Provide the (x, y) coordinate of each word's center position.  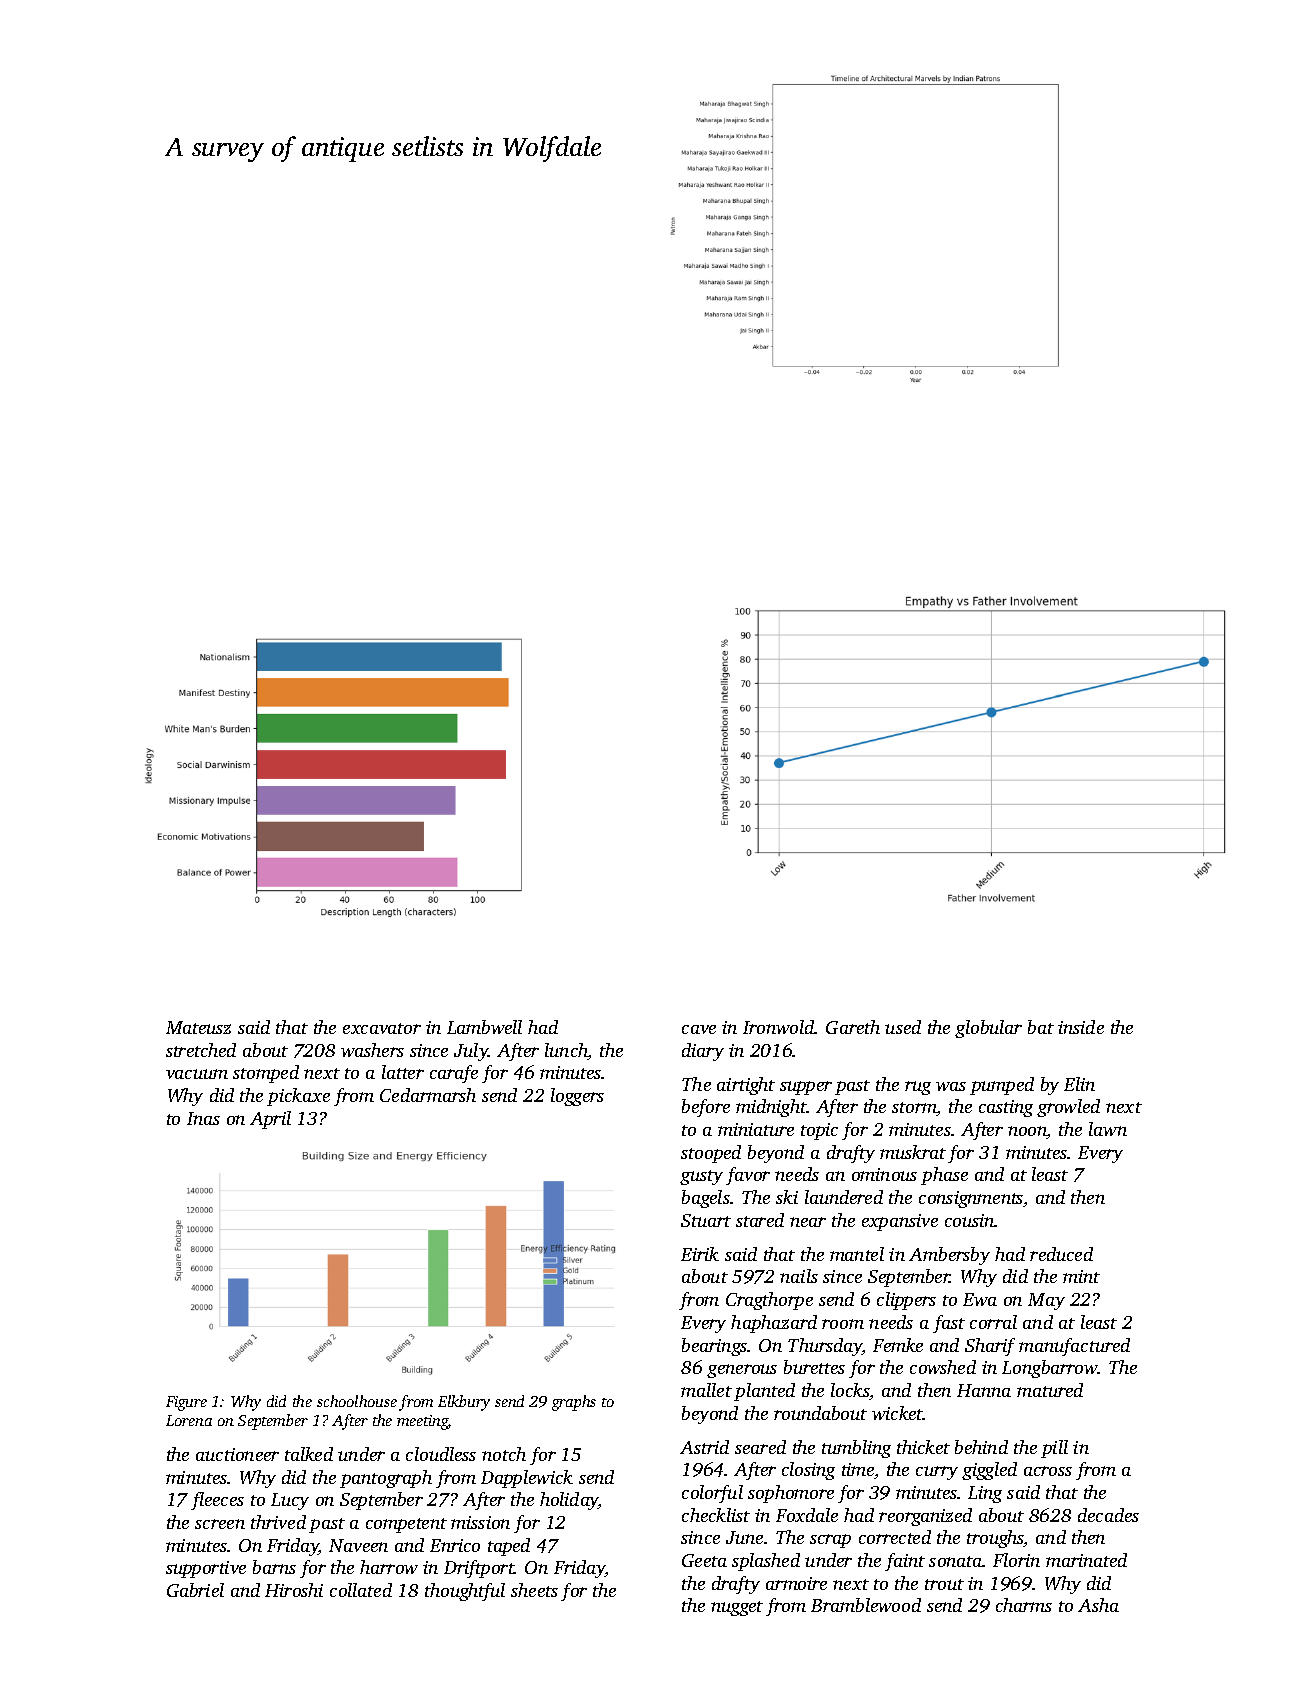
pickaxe (298, 1097)
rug (918, 1088)
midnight (771, 1108)
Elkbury (464, 1403)
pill (1054, 1449)
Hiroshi (294, 1590)
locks (850, 1391)
